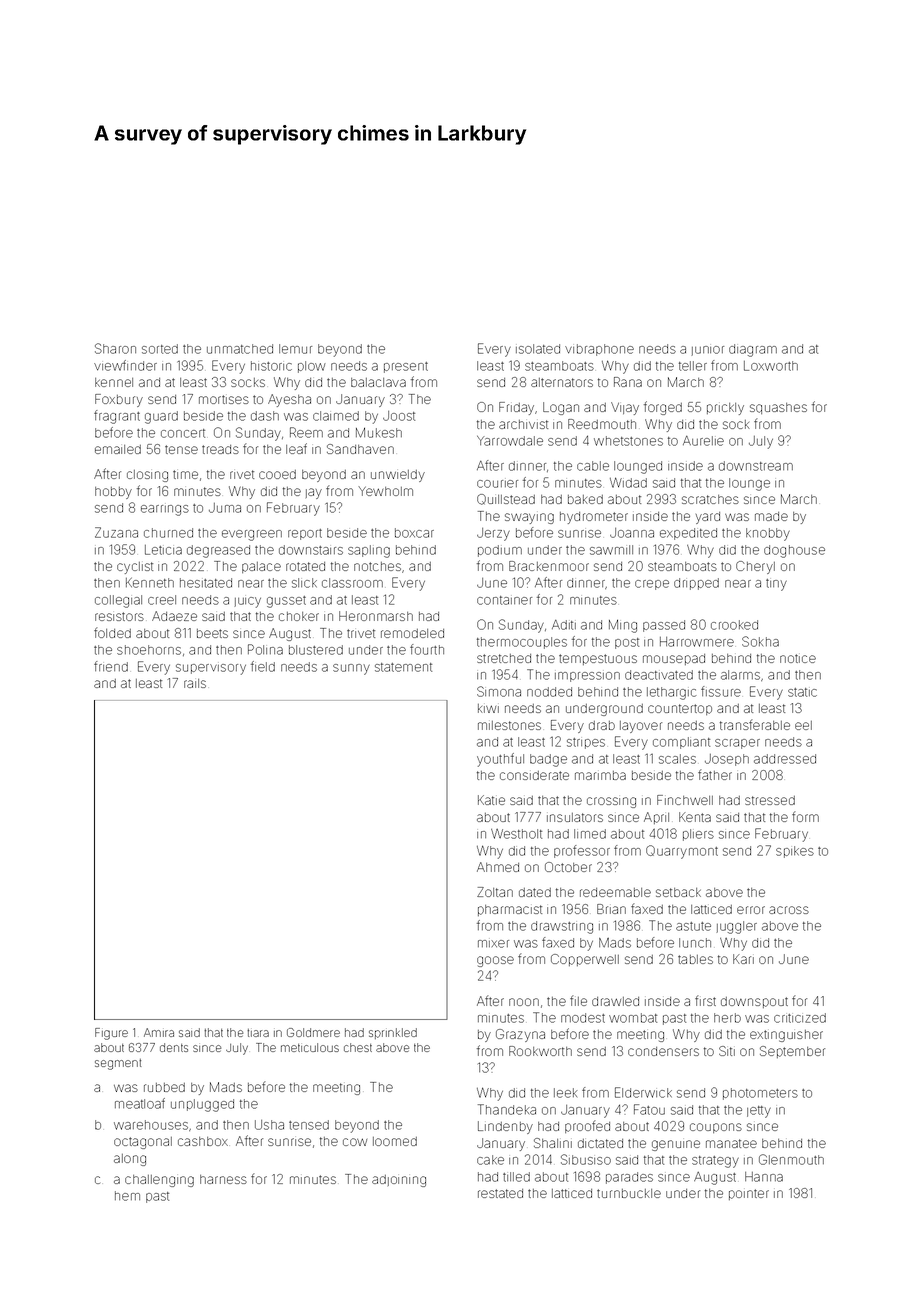 The image size is (924, 1308). What do you see at coordinates (743, 959) in the image?
I see `Kari` at bounding box center [743, 959].
